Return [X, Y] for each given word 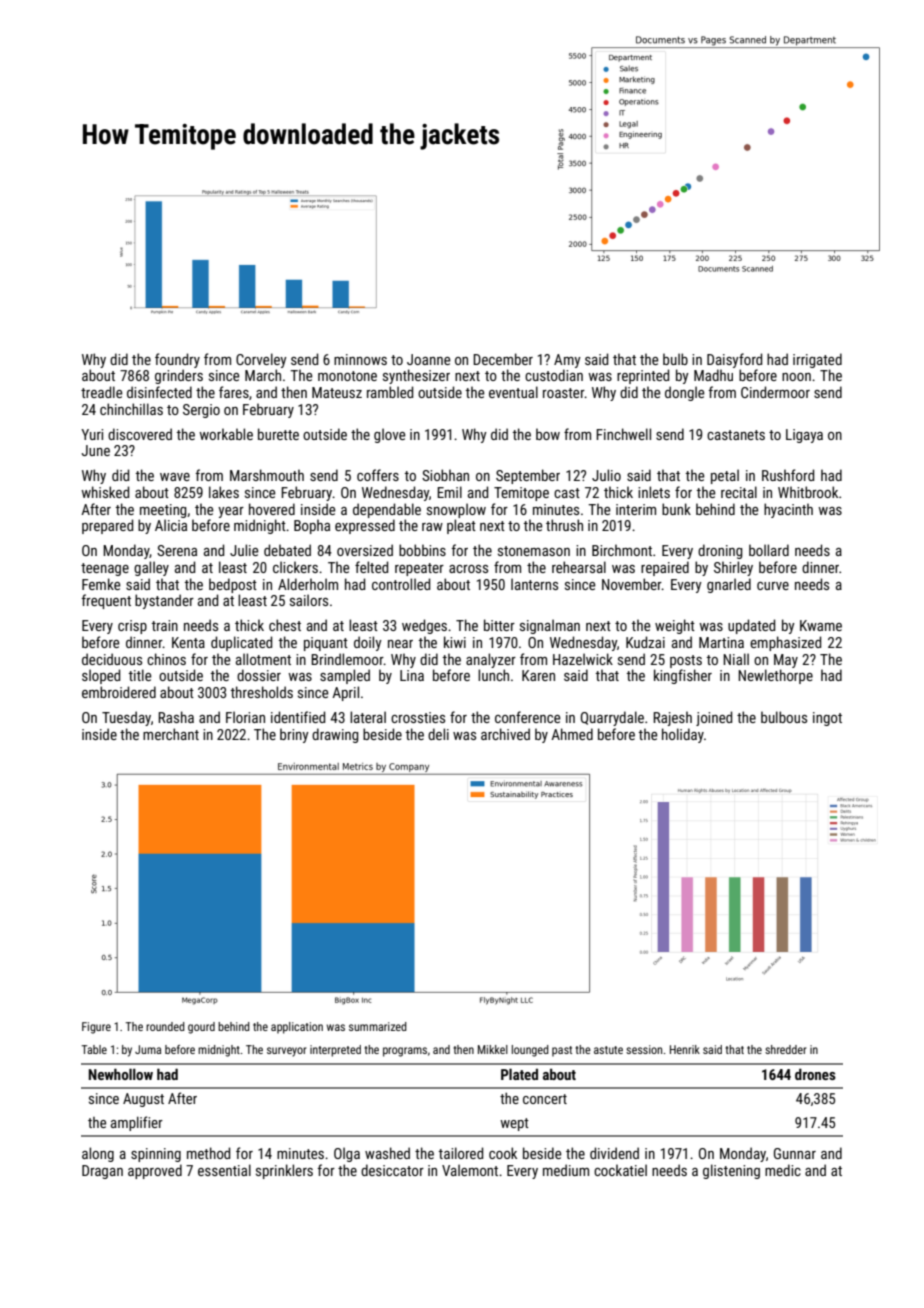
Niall [736, 659]
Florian [245, 717]
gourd [201, 1028]
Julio [606, 475]
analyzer [491, 660]
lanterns [534, 584]
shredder [786, 1049]
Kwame [821, 625]
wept [514, 1124]
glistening [731, 1171]
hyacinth [788, 510]
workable [226, 434]
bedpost [233, 585]
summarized [378, 1026]
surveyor [287, 1052]
